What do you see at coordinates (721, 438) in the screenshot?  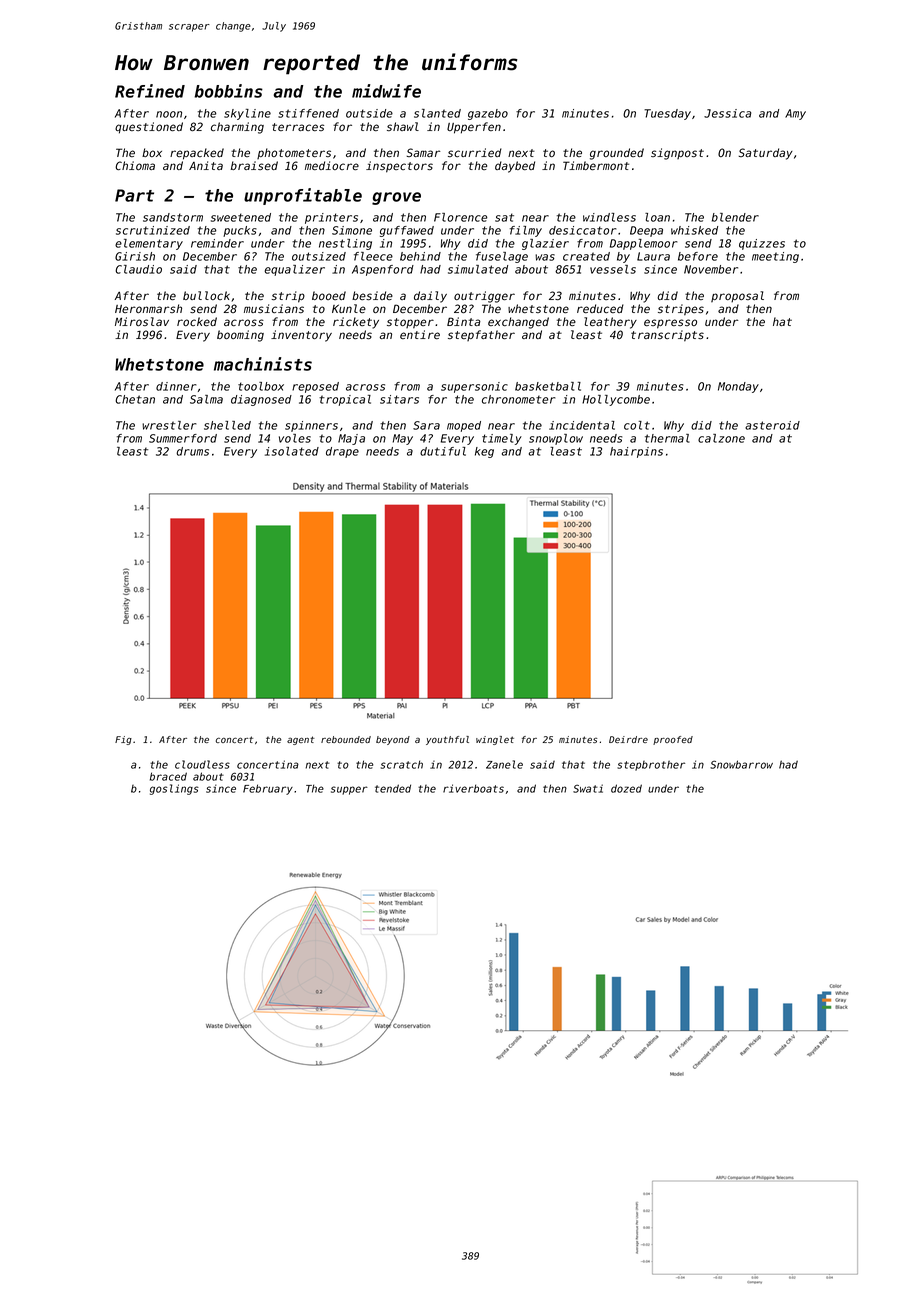 I see `calzone` at bounding box center [721, 438].
